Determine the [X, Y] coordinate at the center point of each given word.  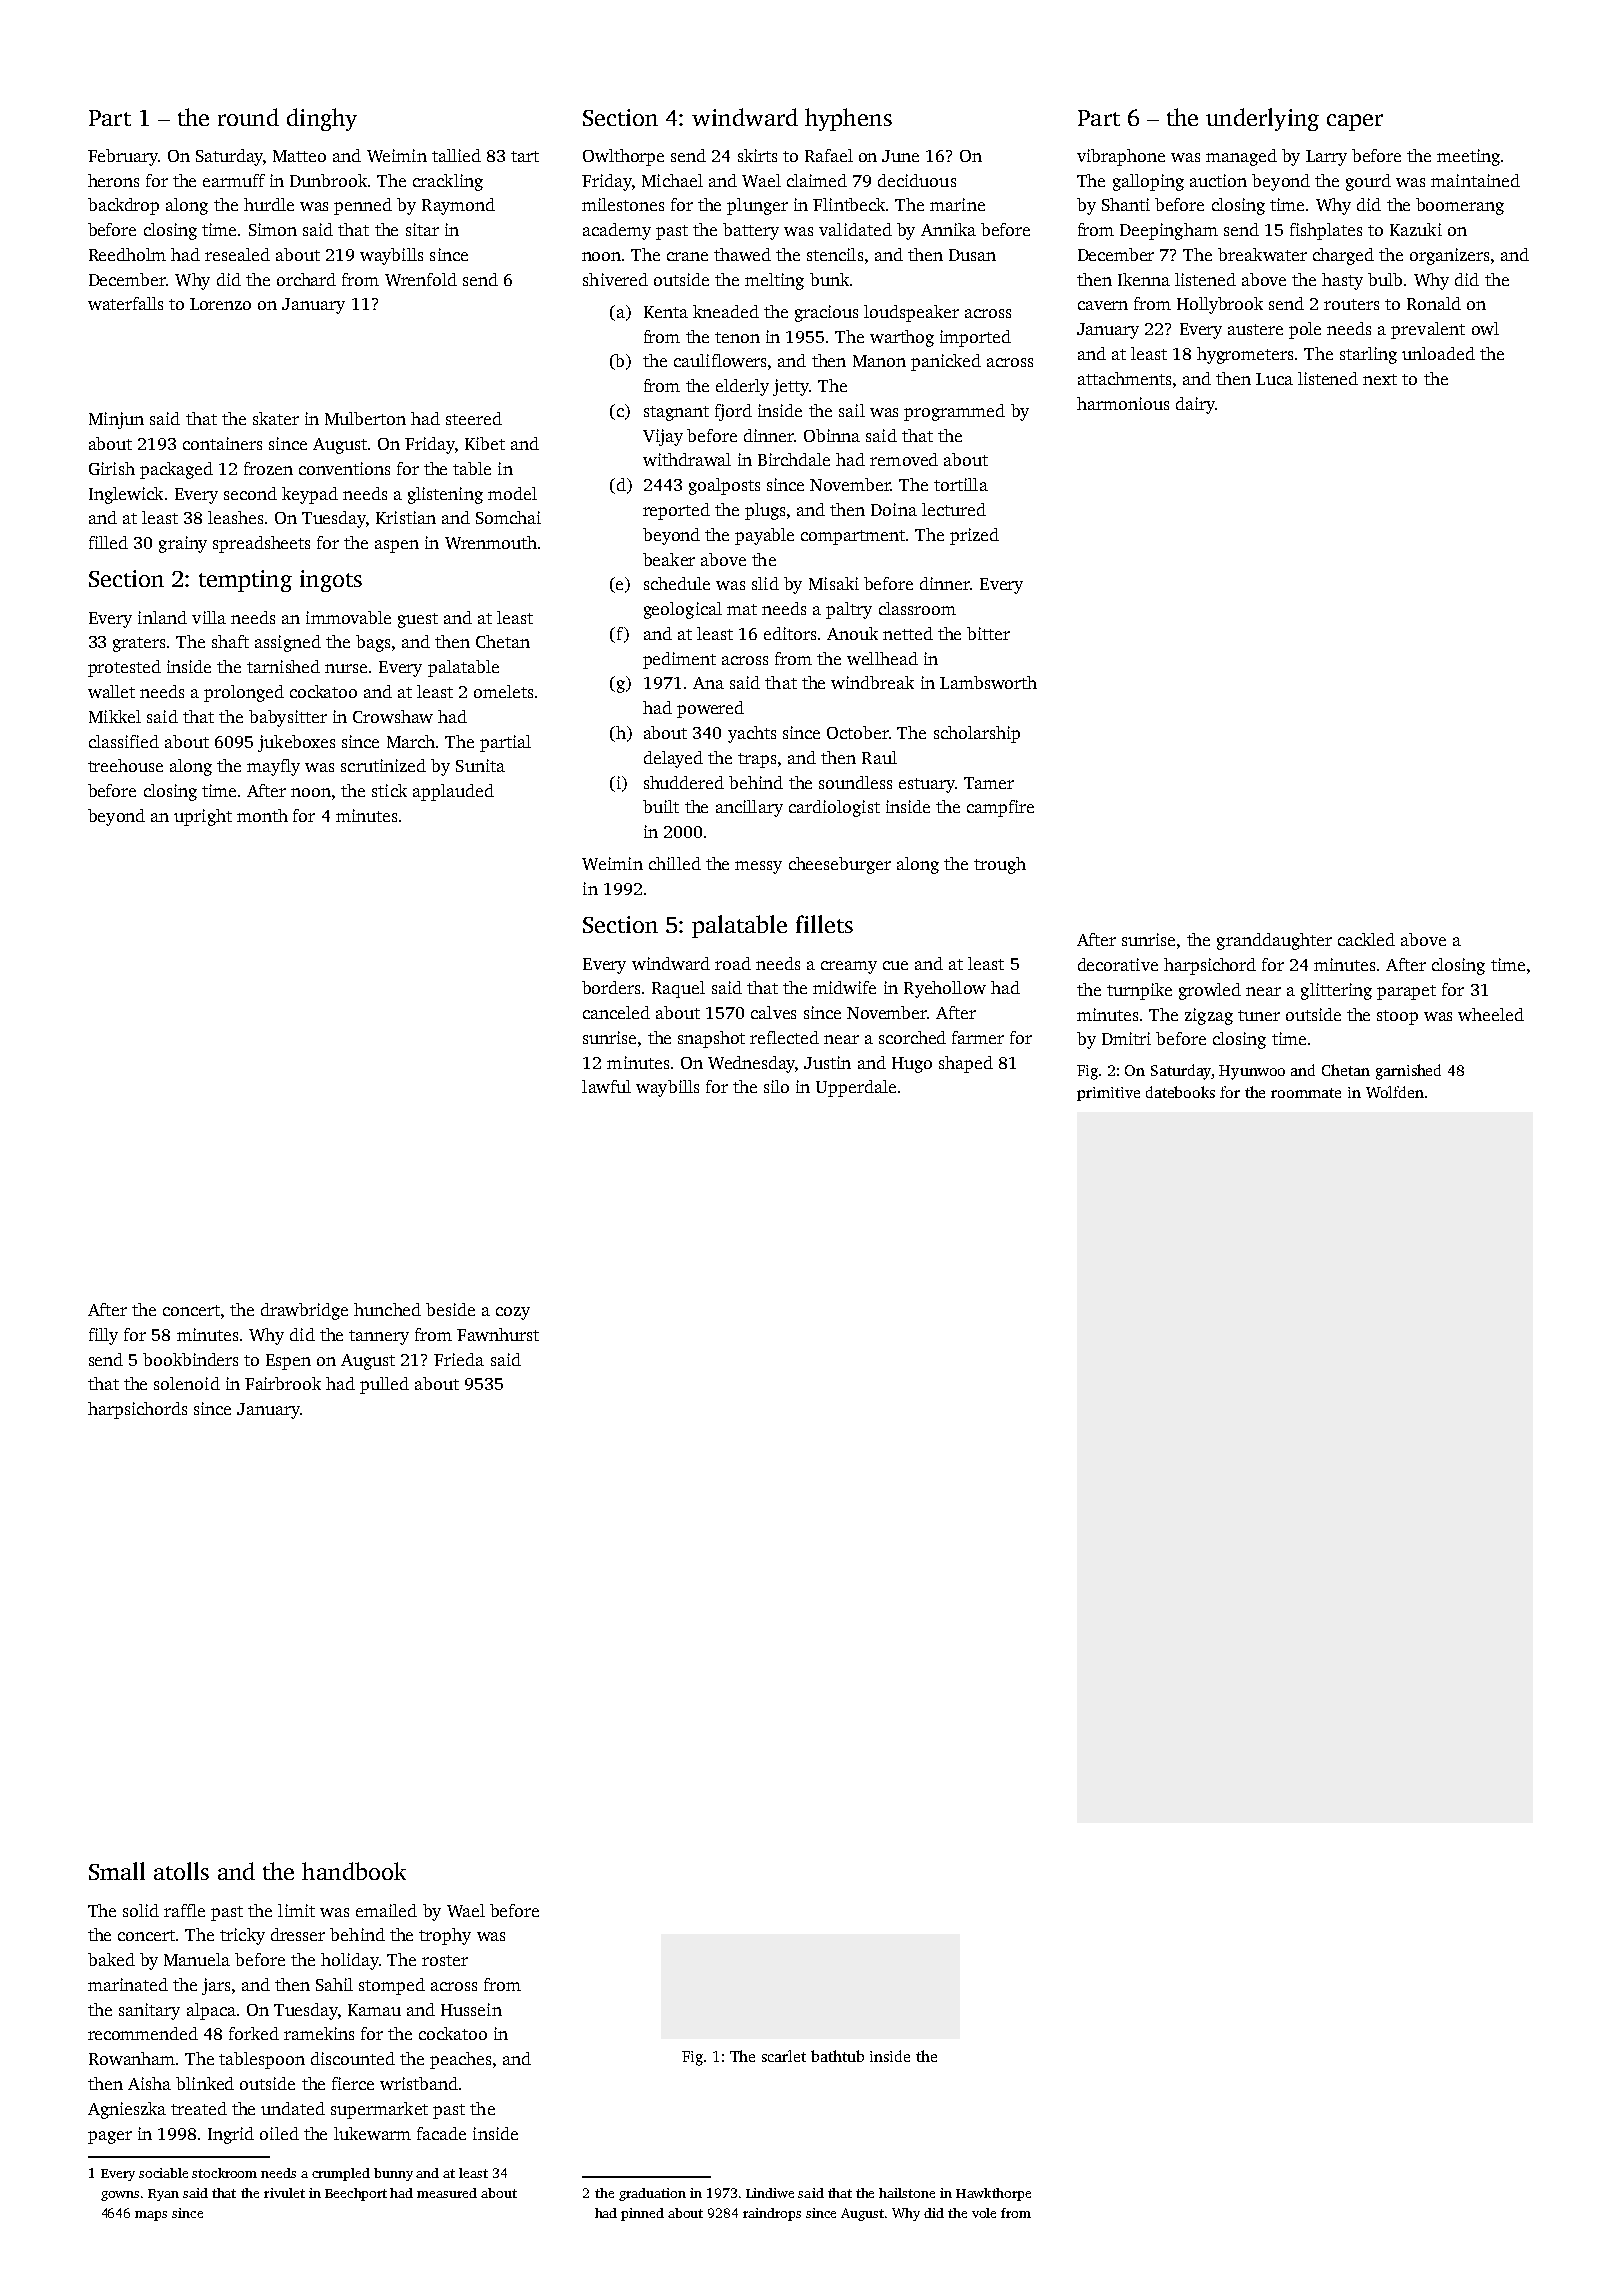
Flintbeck [849, 204]
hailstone [907, 2193]
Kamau [374, 2010]
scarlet [784, 2056]
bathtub [837, 2056]
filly [103, 1336]
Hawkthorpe [993, 2194]
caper [1355, 122]
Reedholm [127, 254]
